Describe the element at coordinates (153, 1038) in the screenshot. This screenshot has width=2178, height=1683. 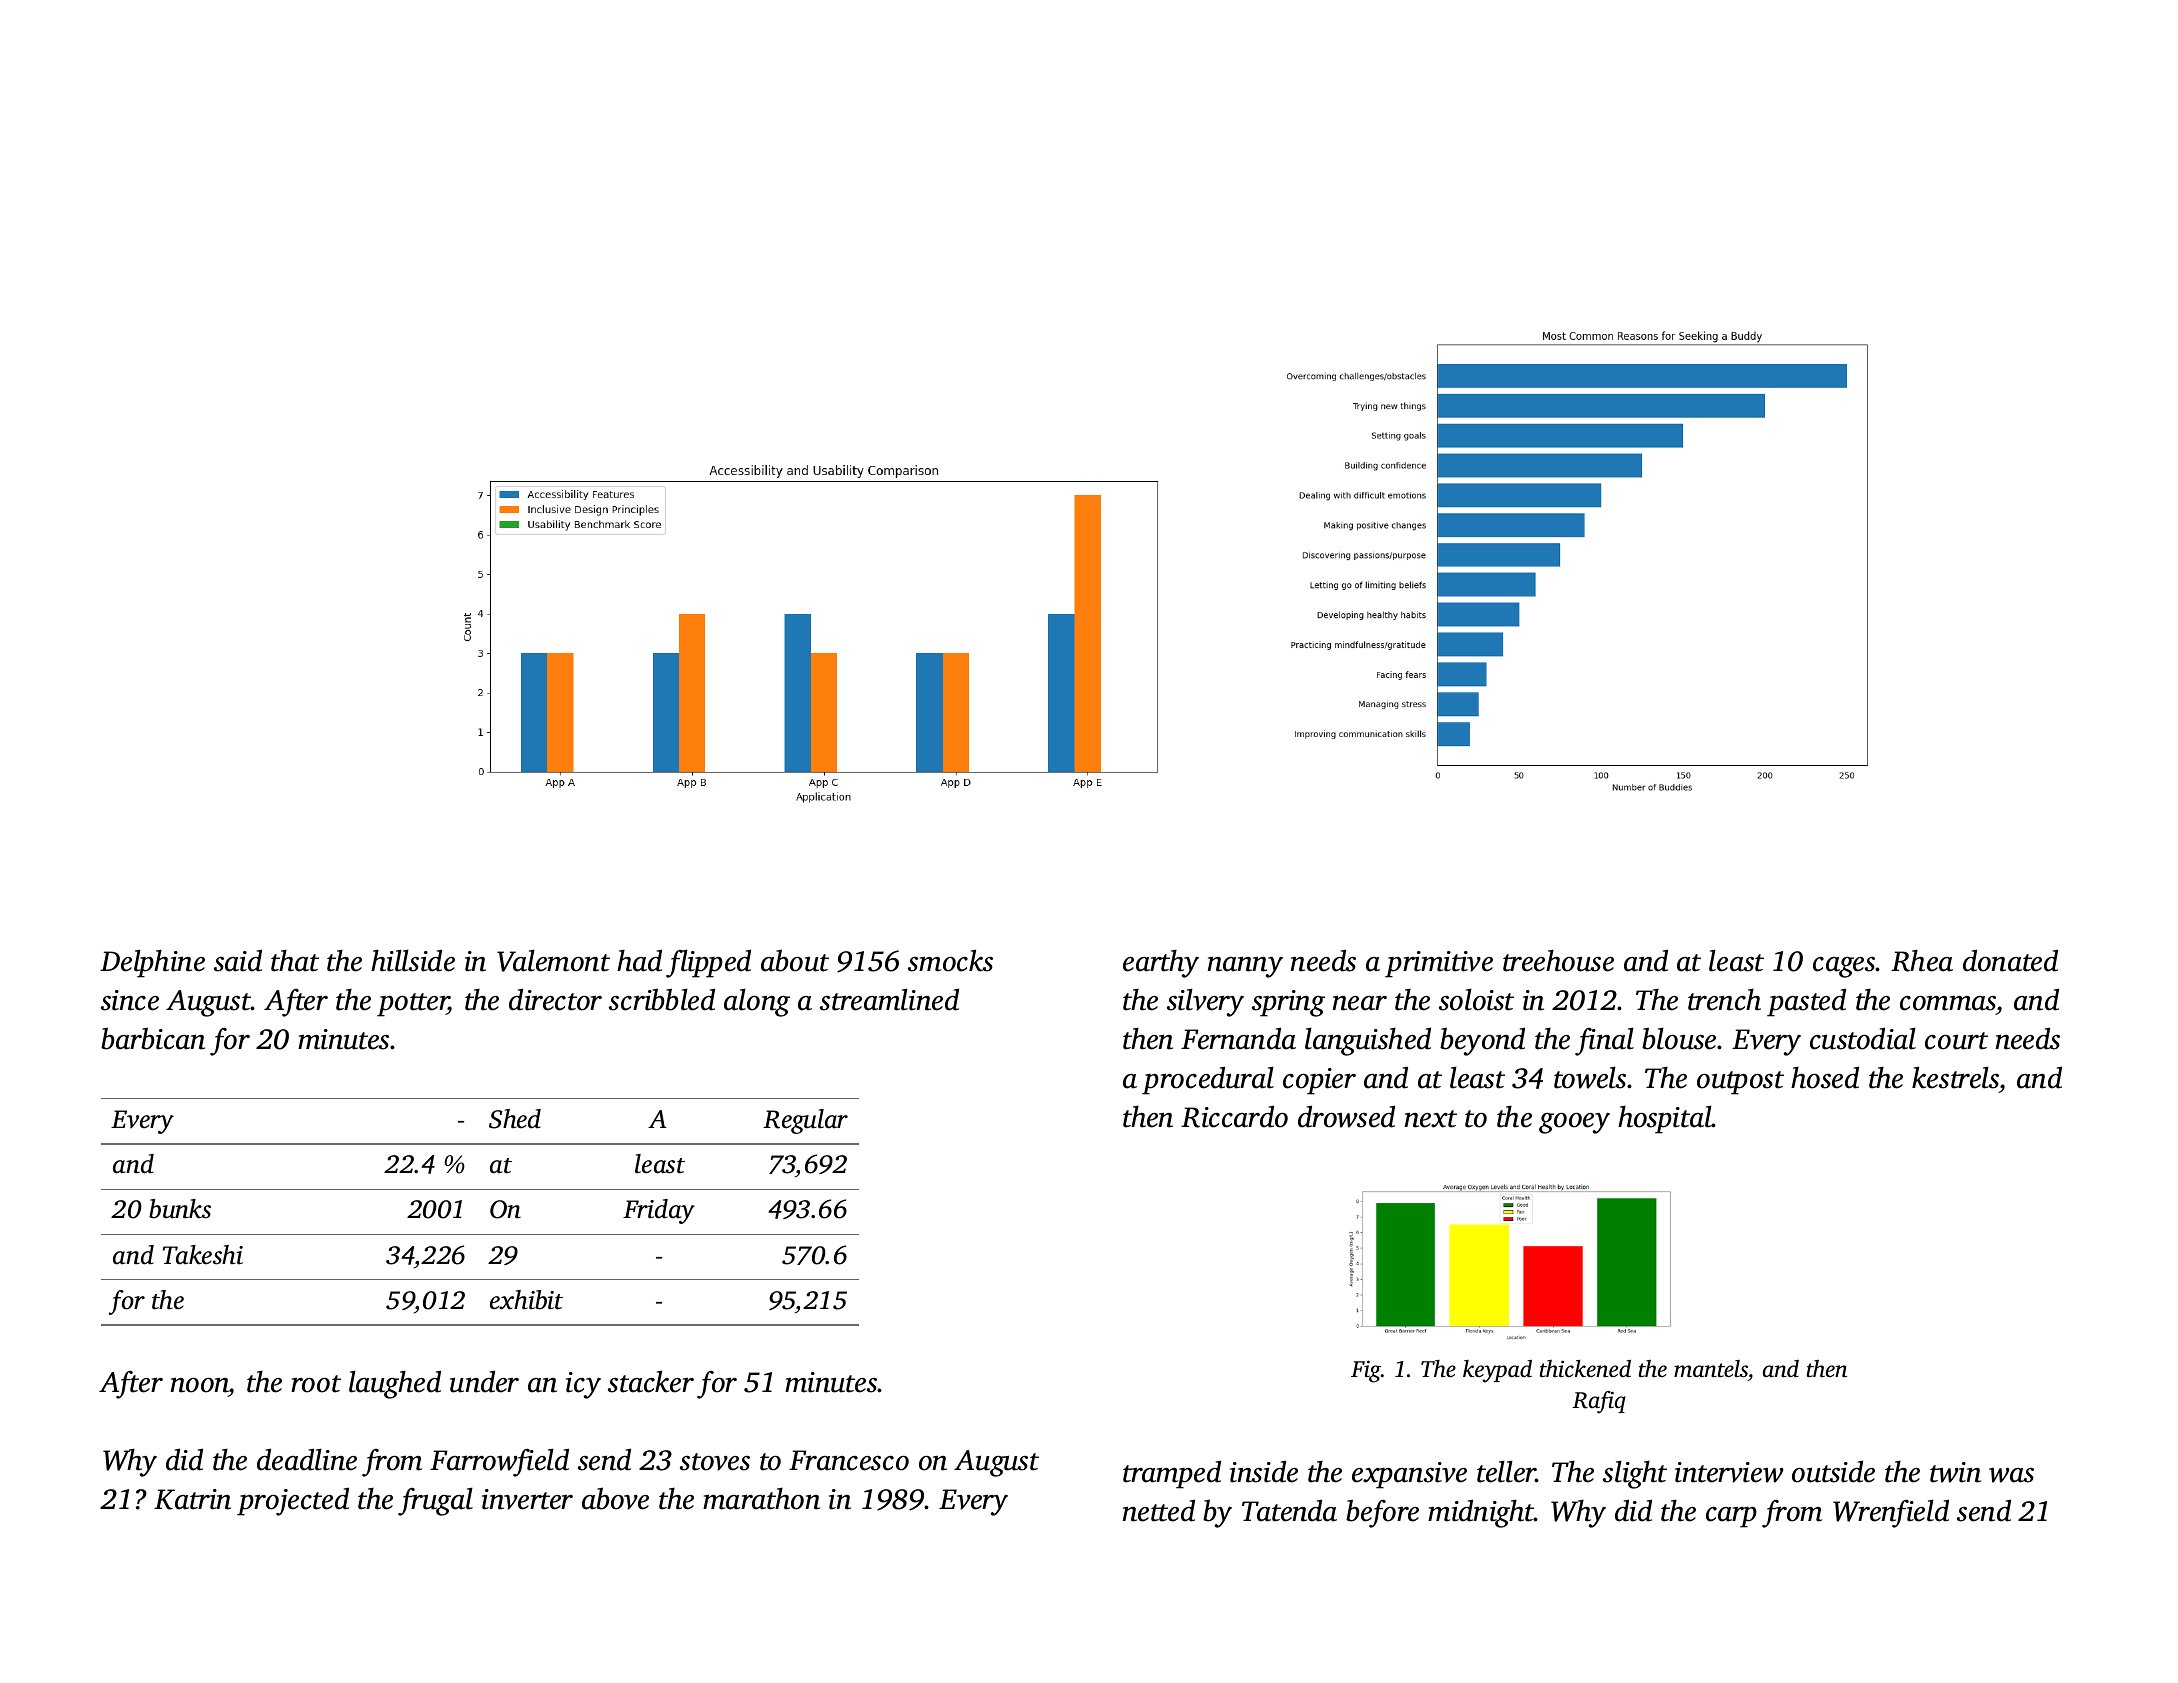
I see `barbican` at that location.
